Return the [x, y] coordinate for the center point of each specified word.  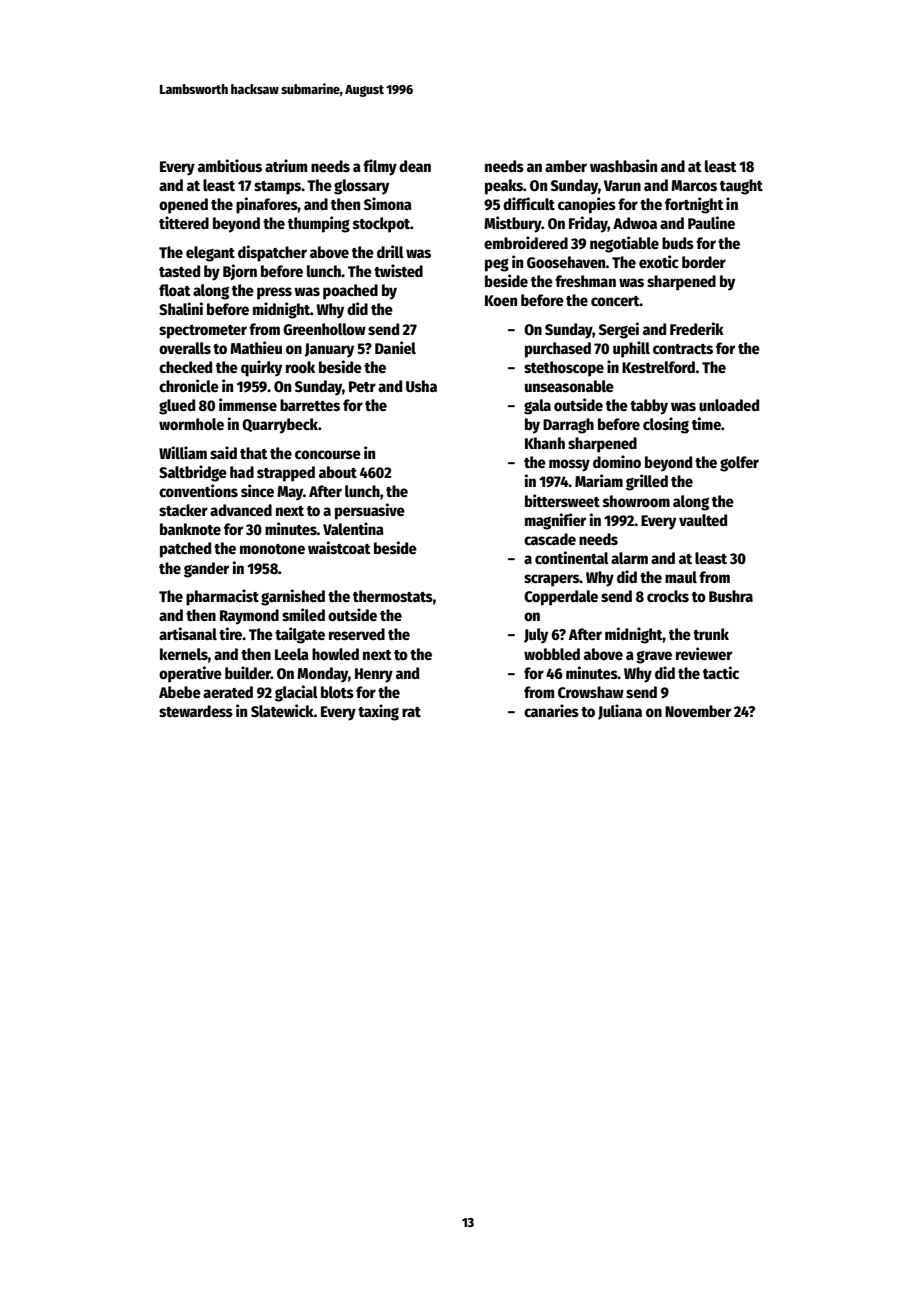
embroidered [526, 242]
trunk [711, 634]
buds [678, 243]
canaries [551, 710]
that [254, 453]
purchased [558, 350]
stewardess [196, 711]
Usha [421, 386]
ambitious [230, 165]
